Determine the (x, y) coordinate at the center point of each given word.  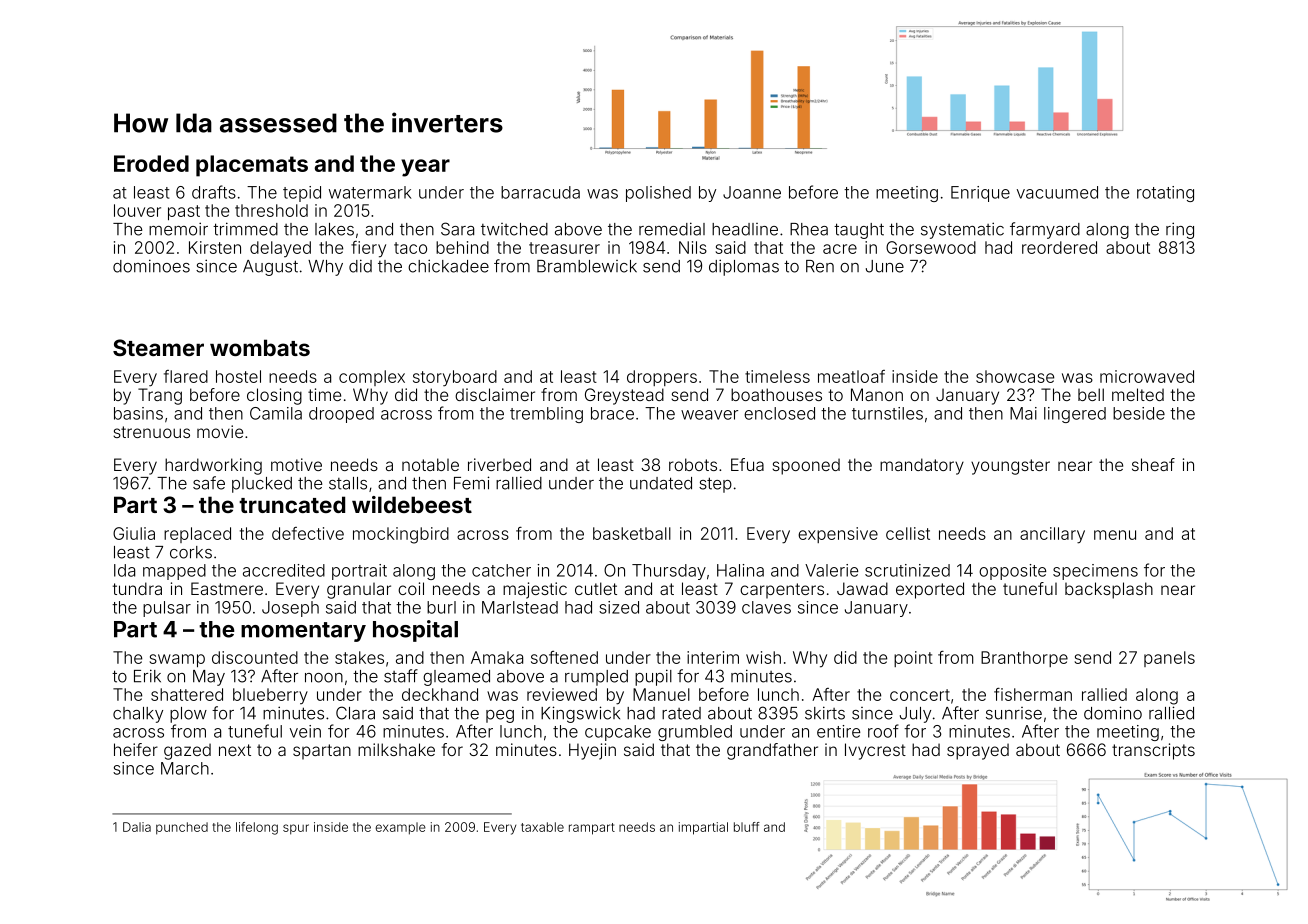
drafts (214, 192)
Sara (457, 229)
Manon (877, 394)
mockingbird (401, 535)
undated (661, 483)
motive (296, 464)
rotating (1165, 194)
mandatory (922, 466)
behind (462, 247)
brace (612, 413)
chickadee (448, 266)
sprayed (978, 751)
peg (500, 716)
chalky (138, 715)
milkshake (396, 749)
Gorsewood (931, 247)
